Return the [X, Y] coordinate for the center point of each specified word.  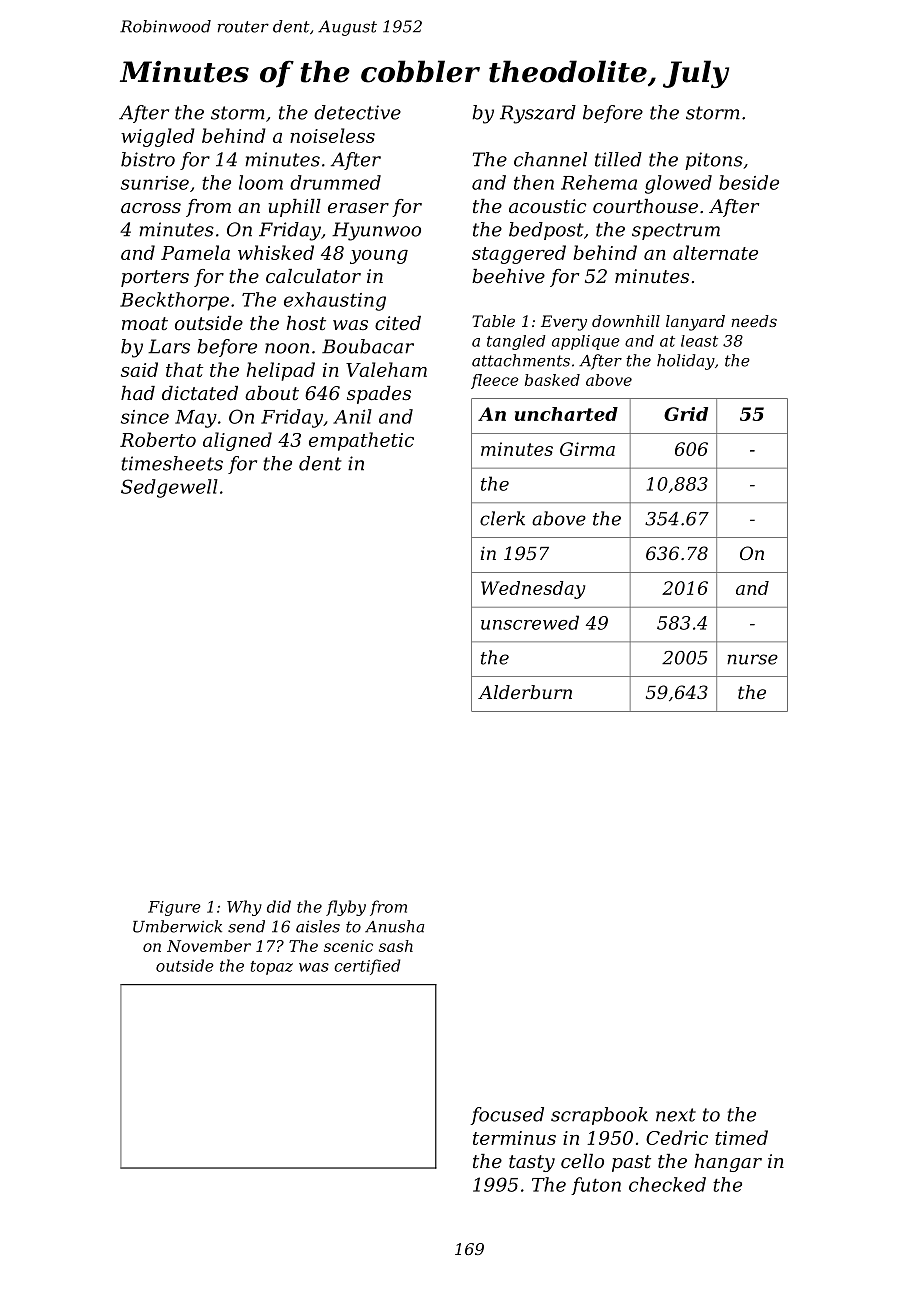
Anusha [394, 926]
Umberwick [177, 926]
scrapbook [599, 1116]
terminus [514, 1138]
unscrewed [530, 622]
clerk [502, 518]
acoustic [548, 206]
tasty [532, 1163]
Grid [686, 414]
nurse [752, 659]
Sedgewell [169, 488]
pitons [714, 161]
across [151, 208]
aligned [237, 441]
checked [667, 1184]
